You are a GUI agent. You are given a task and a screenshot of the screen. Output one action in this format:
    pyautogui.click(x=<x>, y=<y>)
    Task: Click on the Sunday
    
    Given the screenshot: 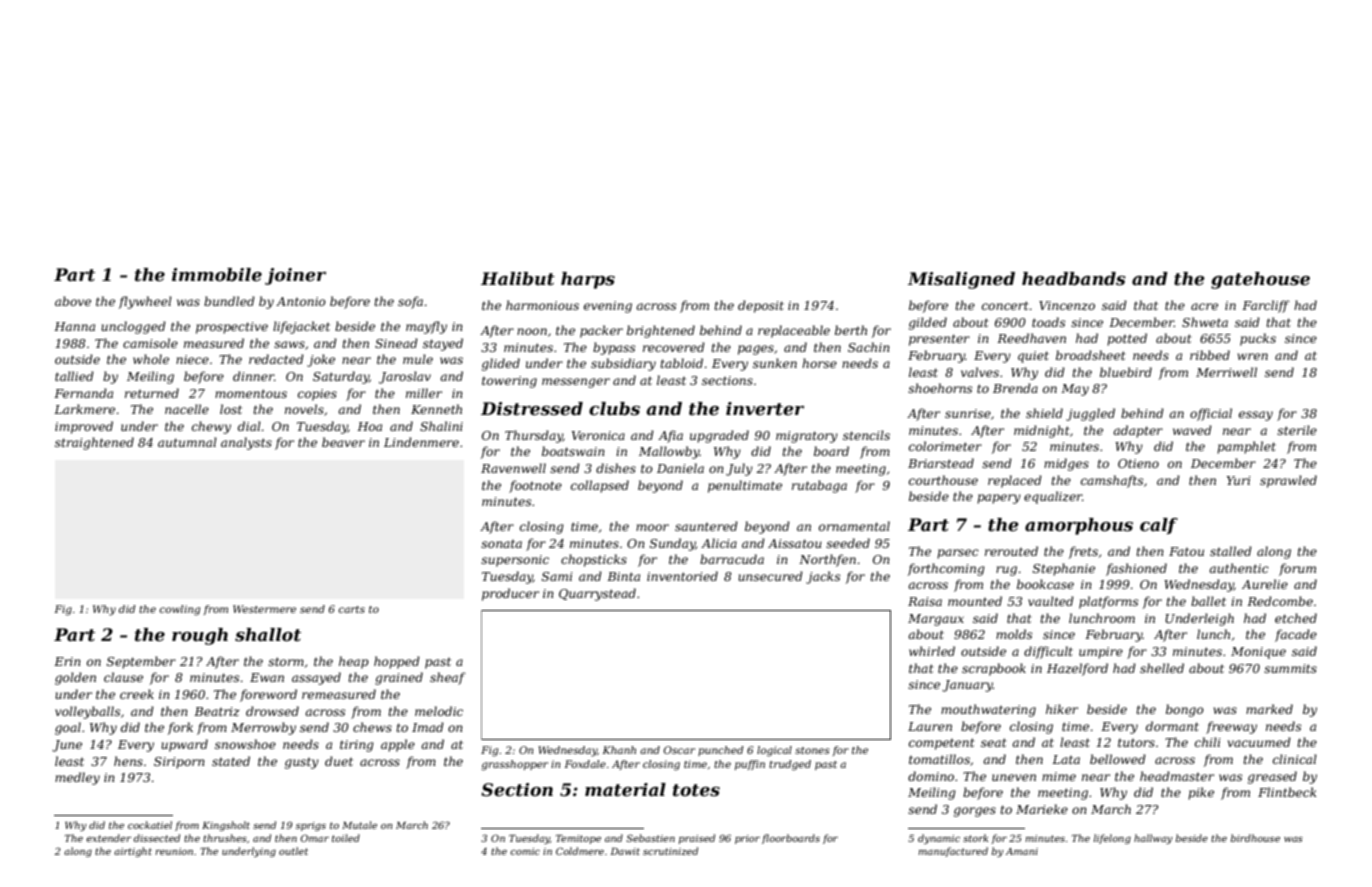 What is the action you would take?
    pyautogui.click(x=672, y=544)
